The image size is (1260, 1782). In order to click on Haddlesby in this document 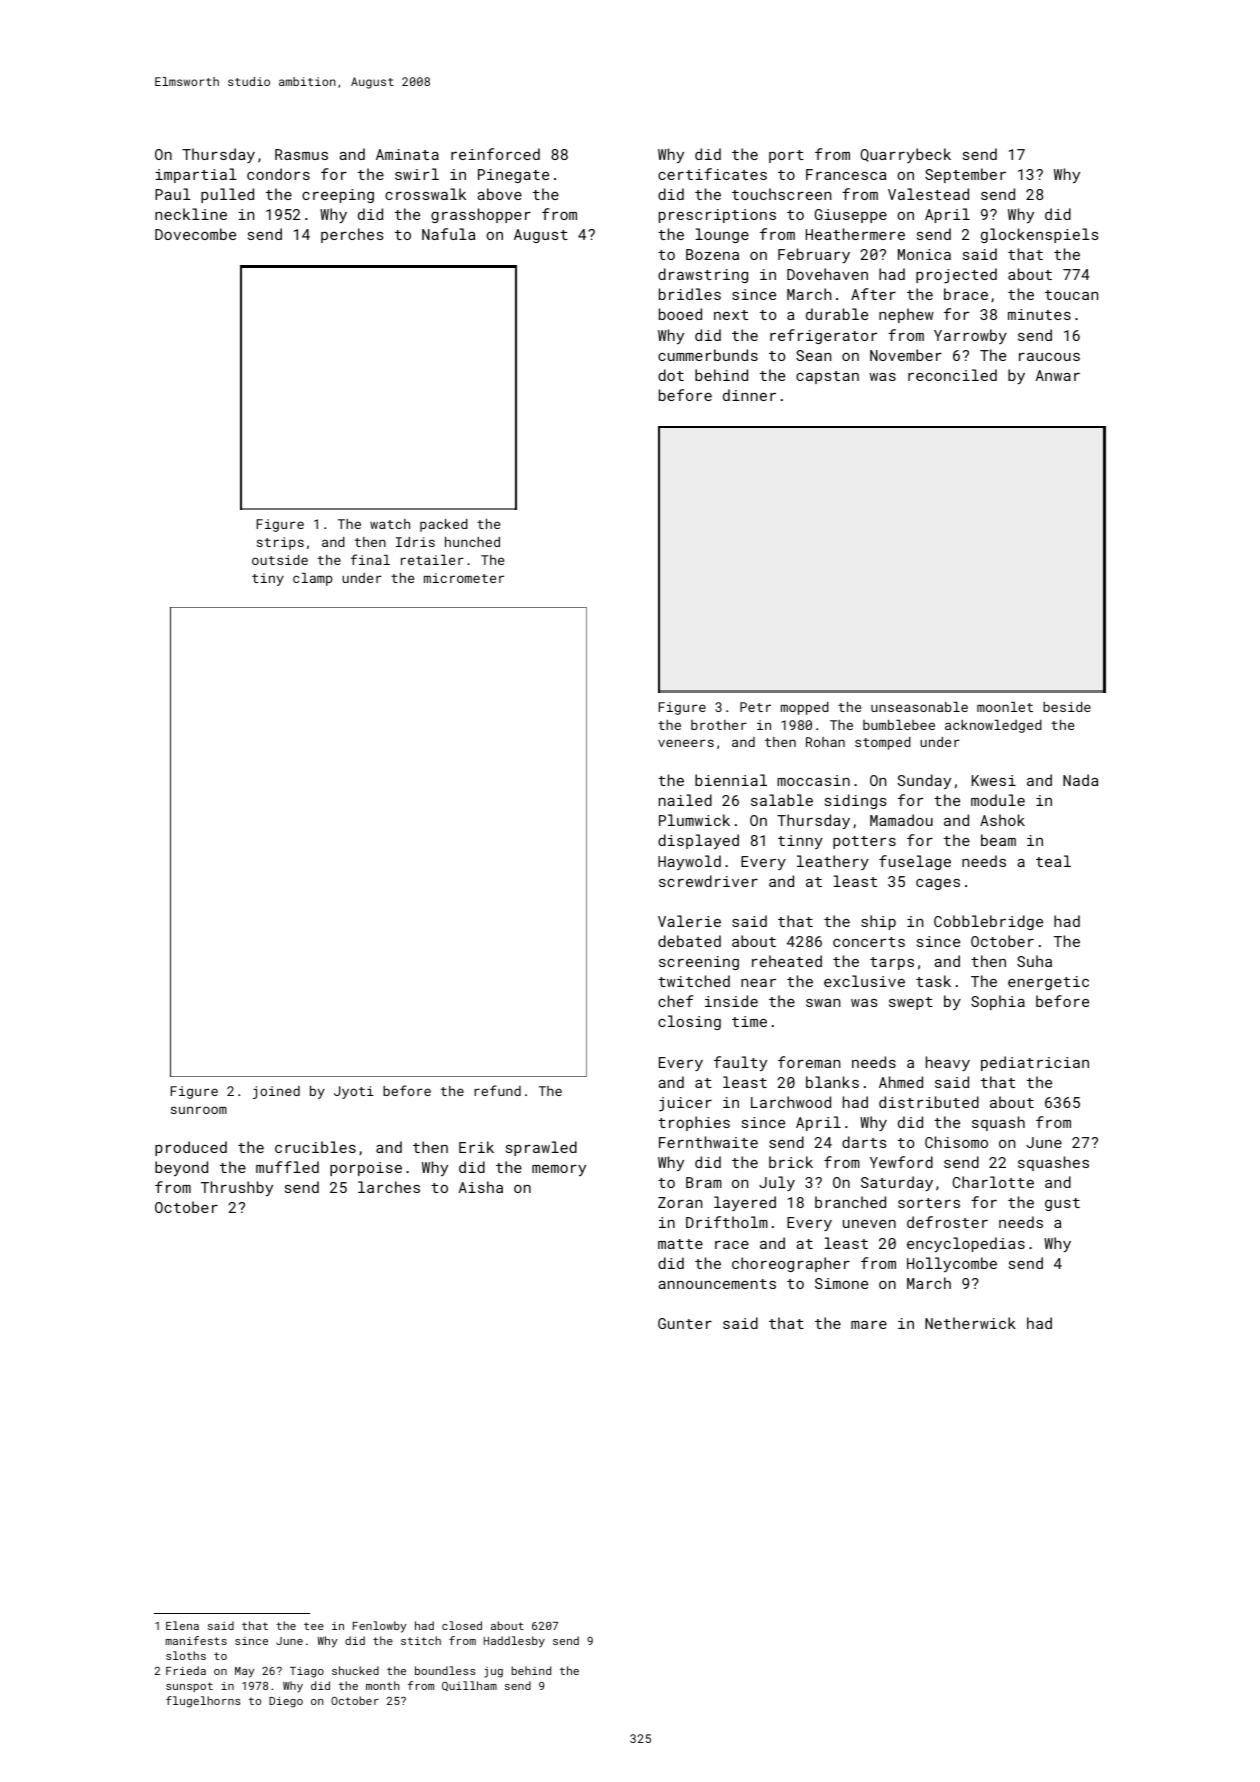, I will do `click(514, 1642)`.
